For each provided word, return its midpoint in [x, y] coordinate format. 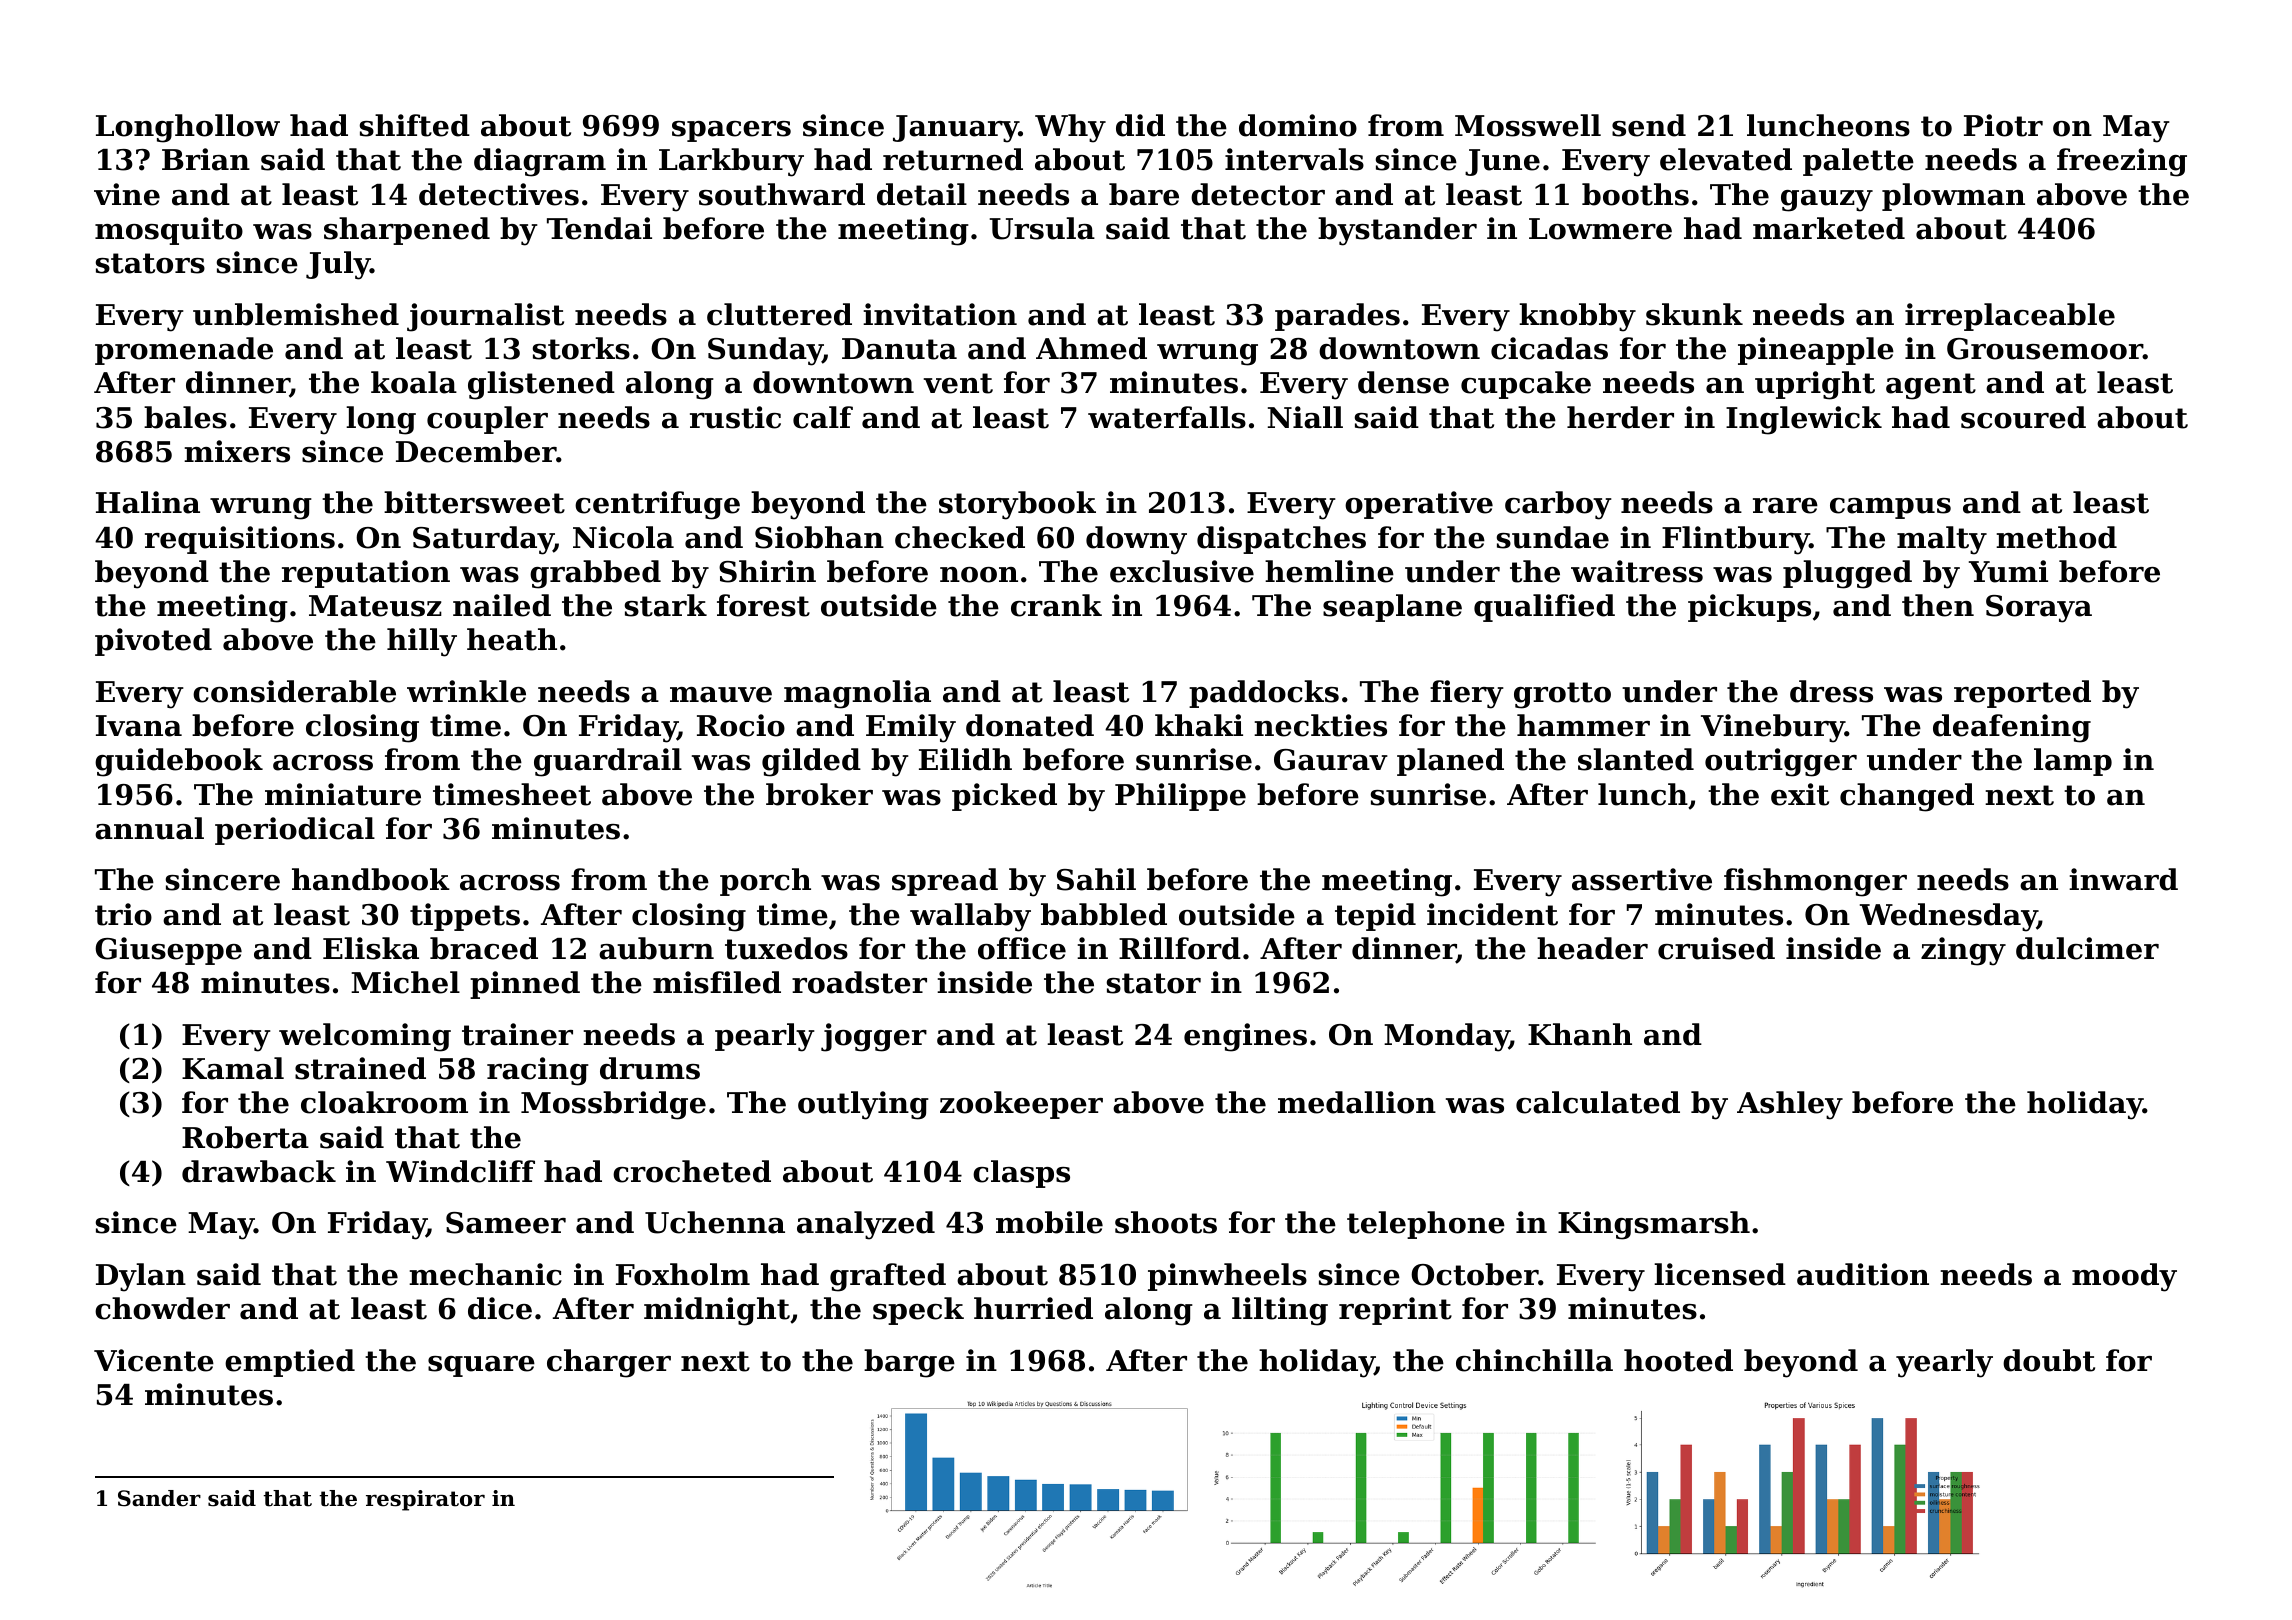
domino [1298, 125]
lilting [1280, 1311]
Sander [159, 1498]
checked [960, 537]
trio [123, 914]
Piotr [2003, 125]
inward [2123, 879]
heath [512, 639]
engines [1245, 1037]
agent [1931, 386]
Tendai [599, 228]
